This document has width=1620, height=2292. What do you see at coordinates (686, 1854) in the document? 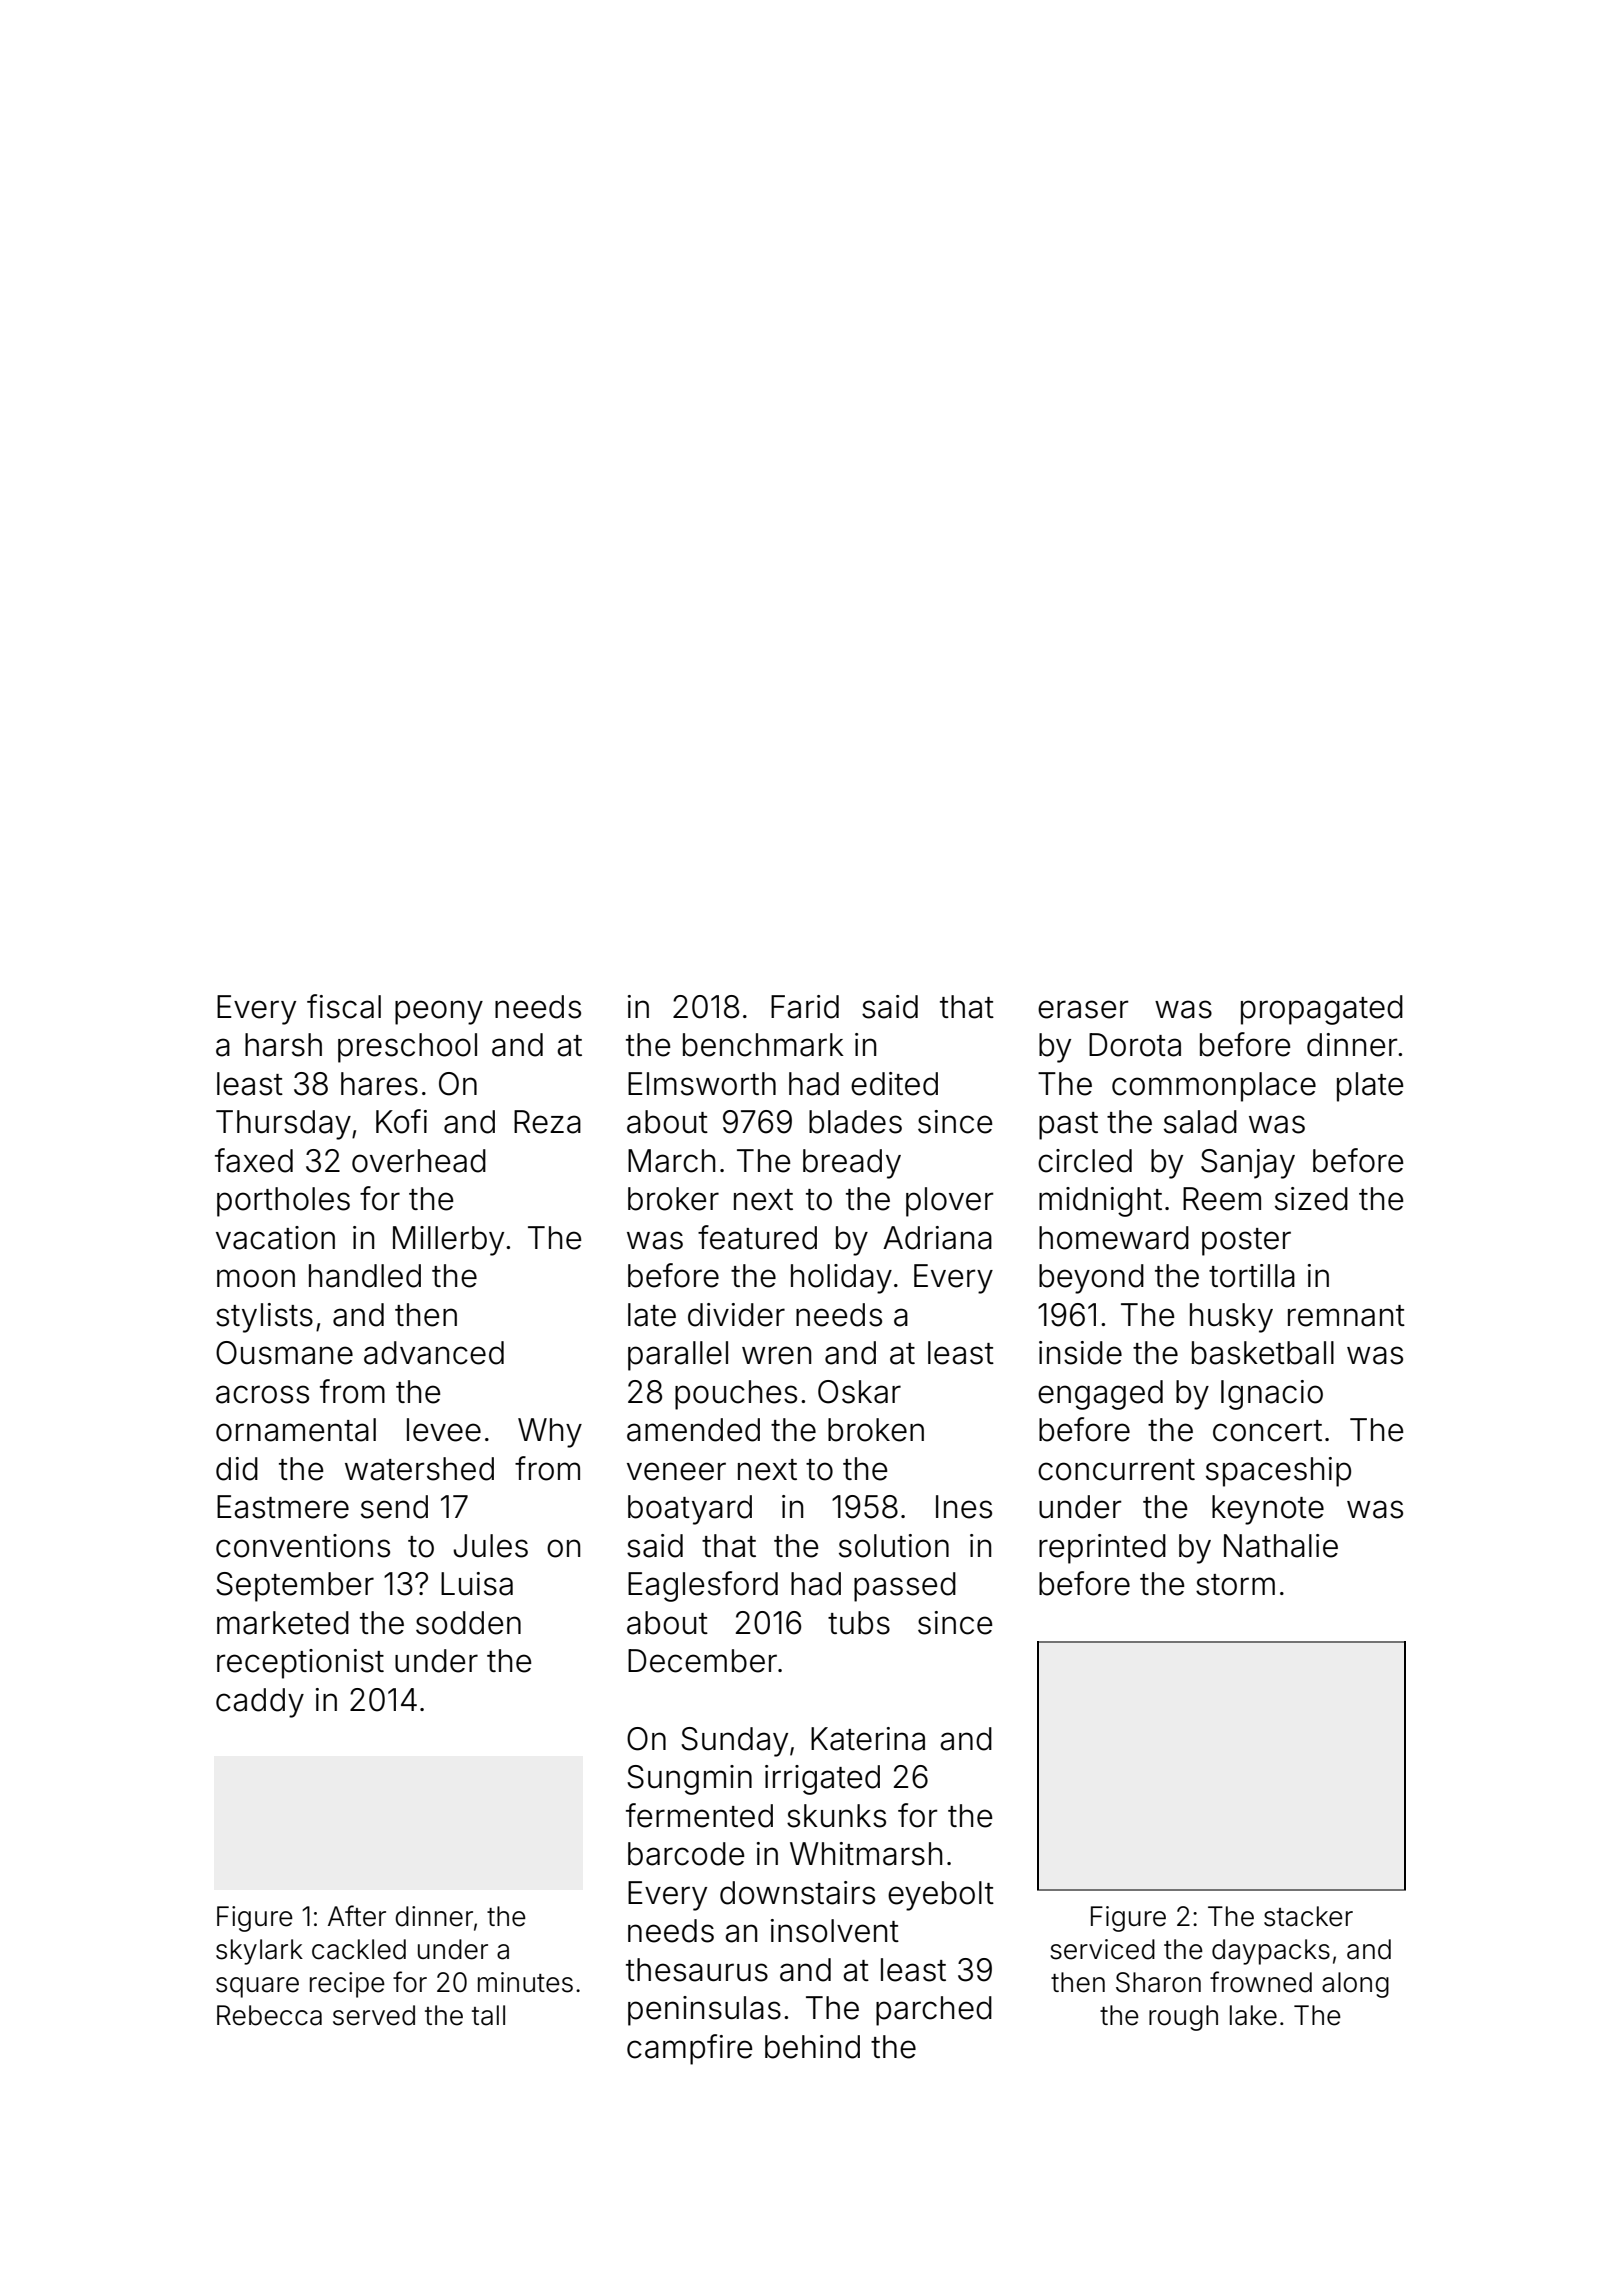
I see `barcode` at bounding box center [686, 1854].
